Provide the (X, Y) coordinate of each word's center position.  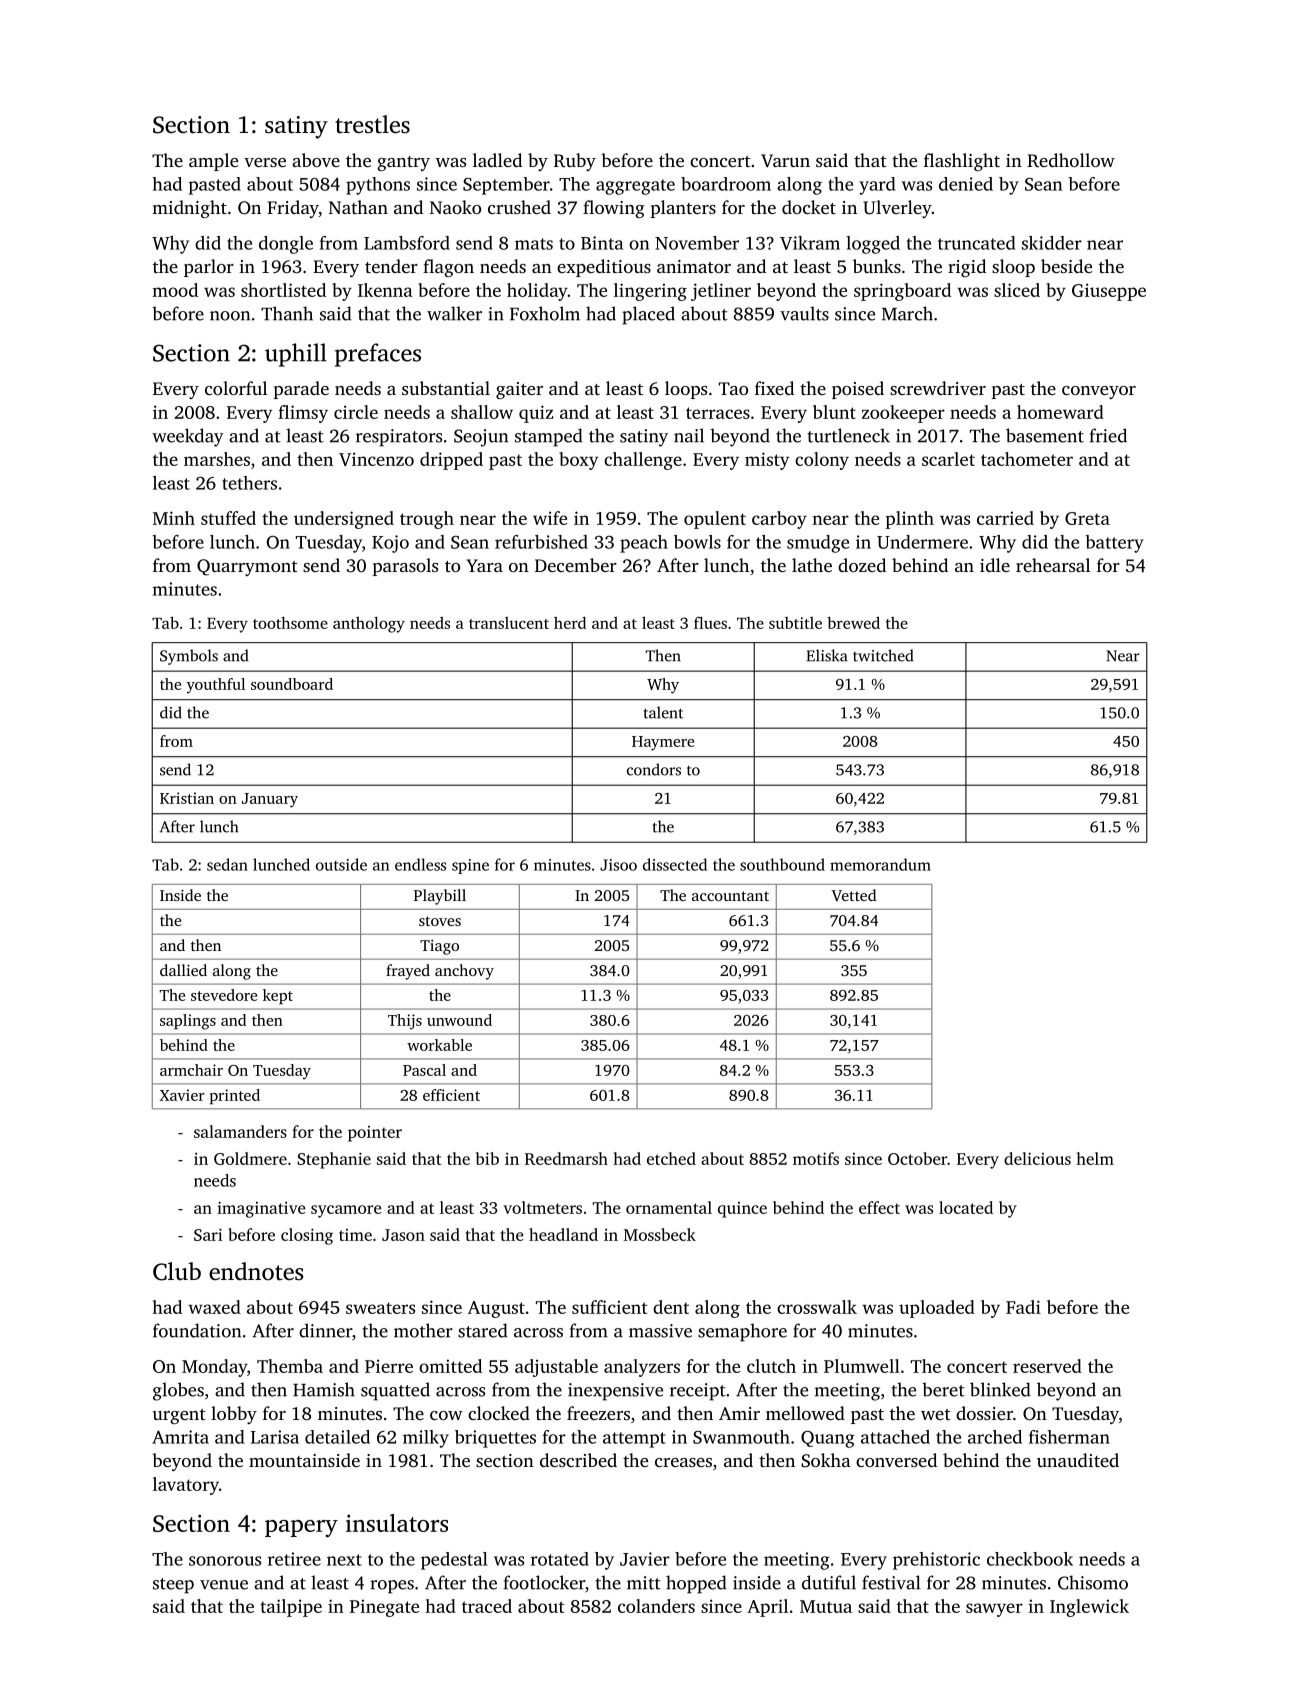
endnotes (256, 1271)
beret (943, 1389)
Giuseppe (1109, 292)
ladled (497, 160)
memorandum (880, 864)
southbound (782, 864)
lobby (234, 1415)
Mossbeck (660, 1234)
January (270, 800)
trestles (372, 124)
